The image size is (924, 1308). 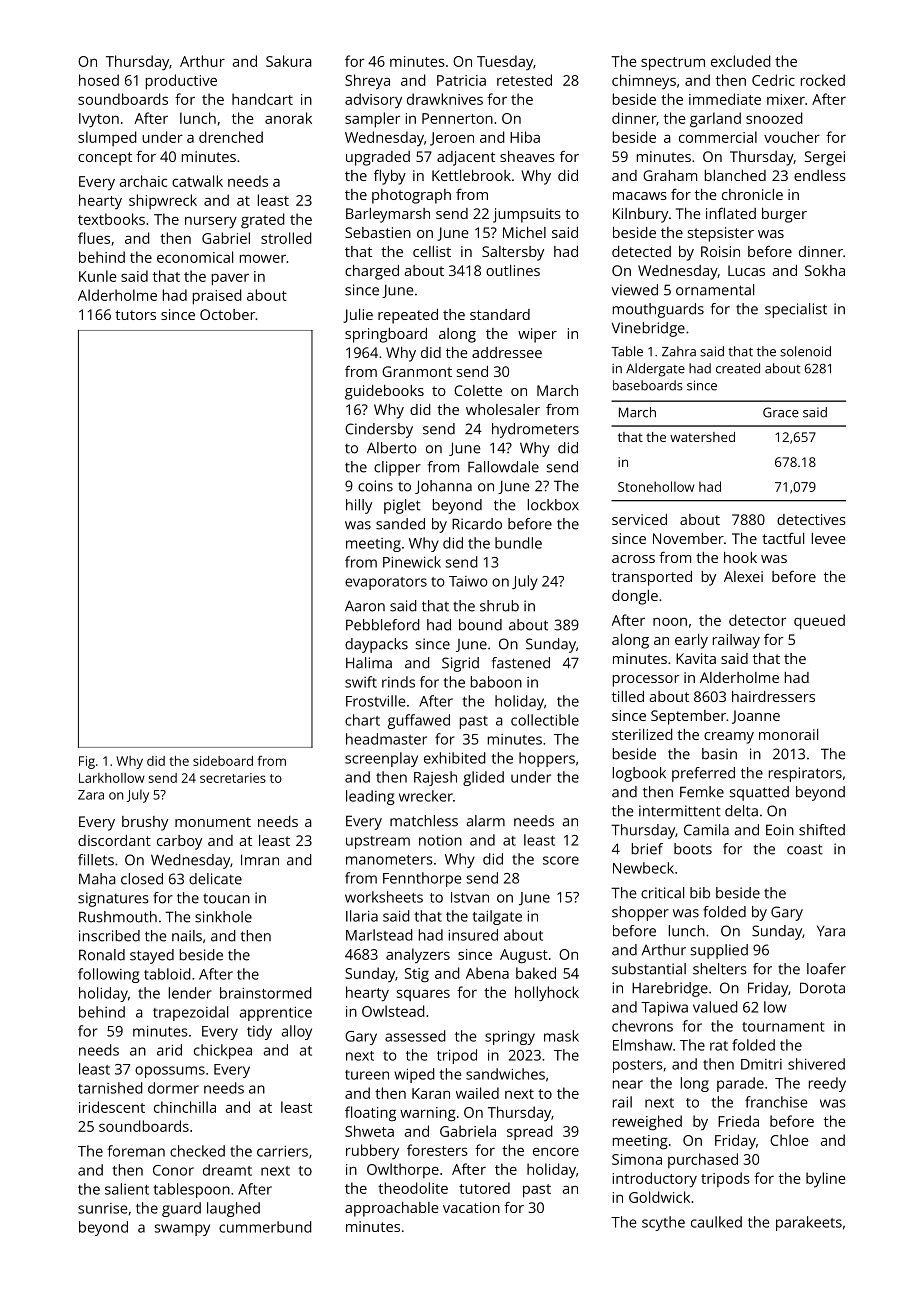 I want to click on advisory, so click(x=373, y=100).
